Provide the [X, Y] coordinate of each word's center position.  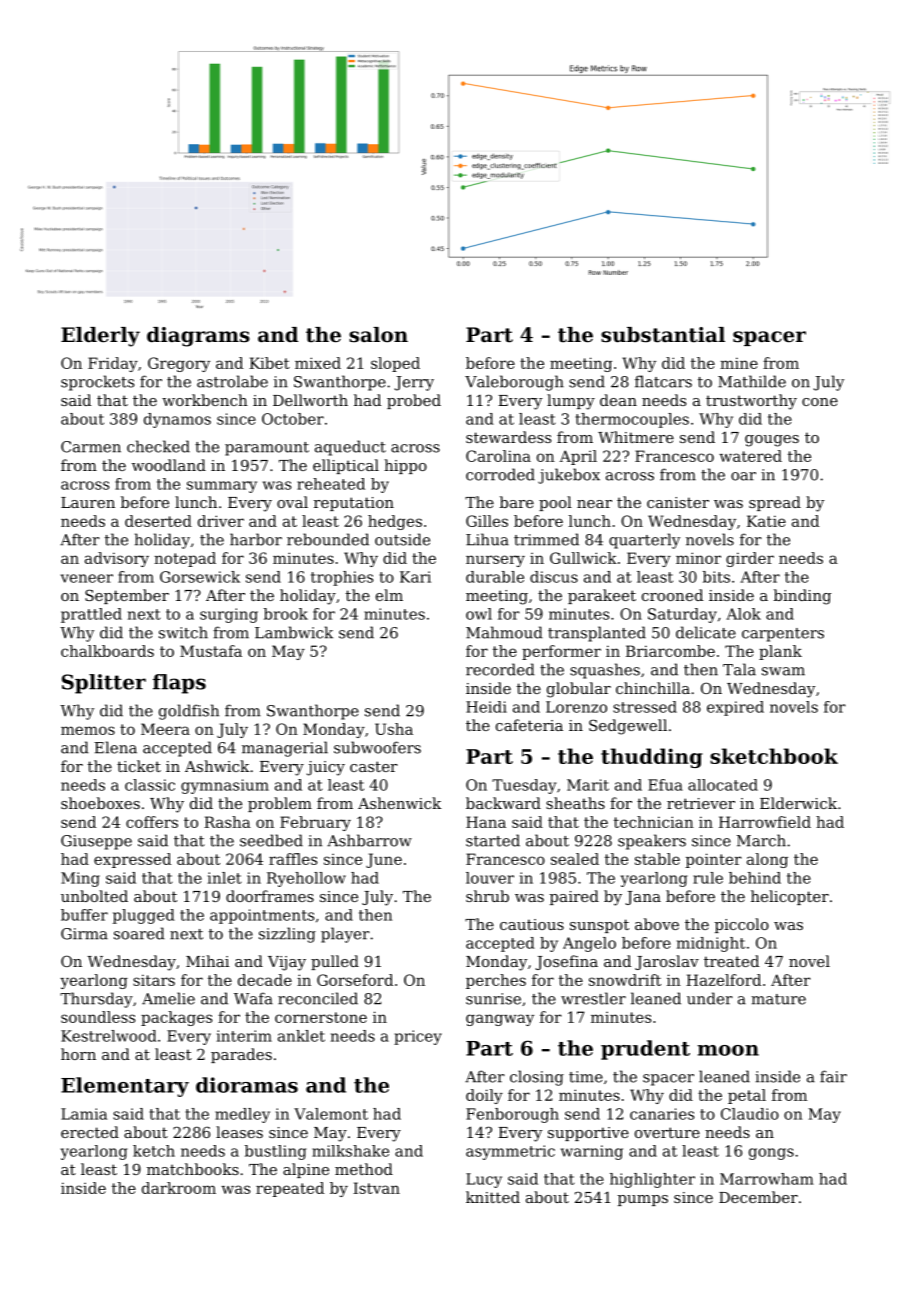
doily [484, 1096]
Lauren [88, 502]
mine [739, 363]
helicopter [790, 897]
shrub [487, 896]
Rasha [227, 822]
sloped [395, 364]
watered [750, 456]
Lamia [84, 1114]
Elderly [100, 337]
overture [667, 1132]
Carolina [498, 456]
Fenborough [512, 1115]
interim [244, 1036]
